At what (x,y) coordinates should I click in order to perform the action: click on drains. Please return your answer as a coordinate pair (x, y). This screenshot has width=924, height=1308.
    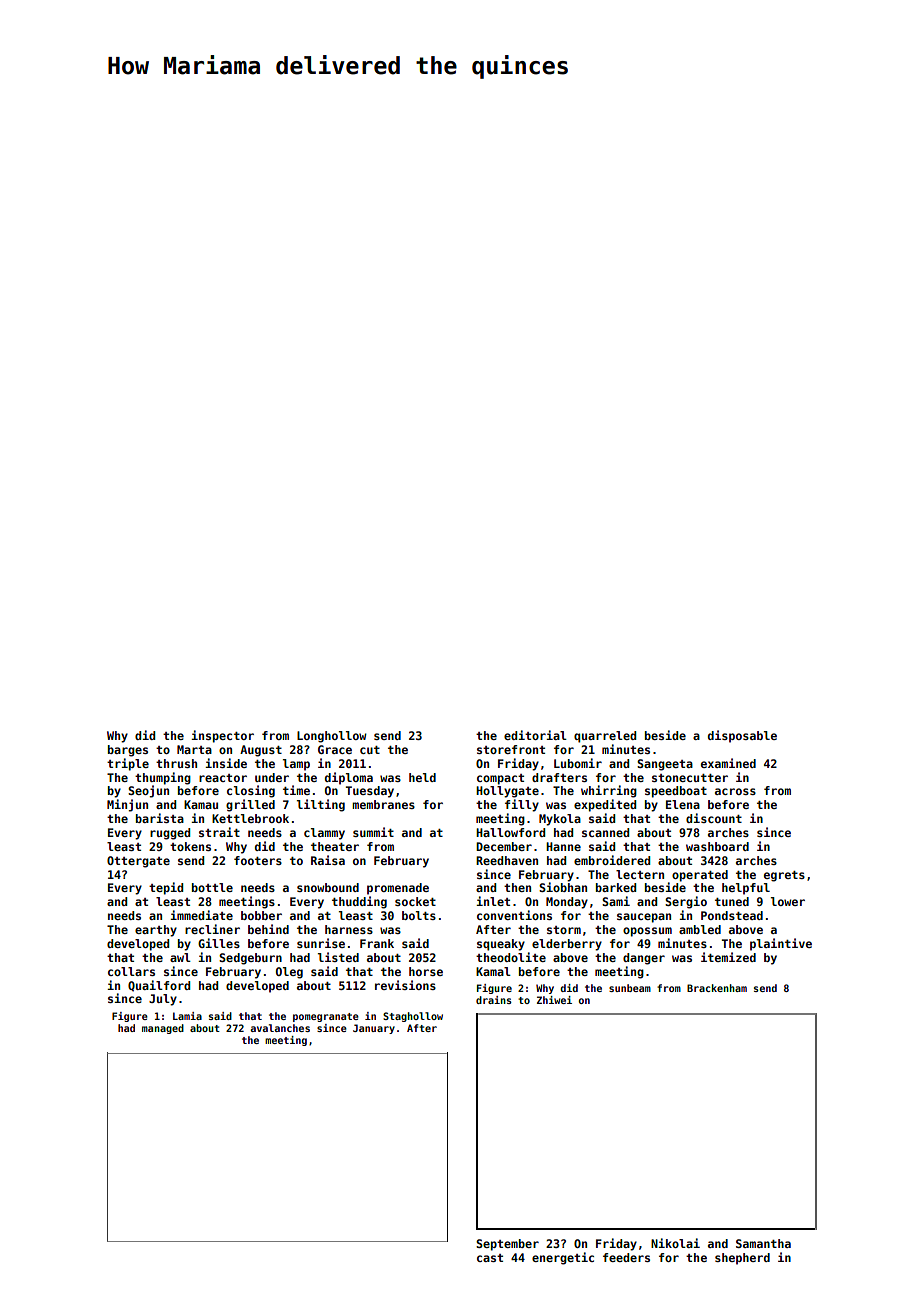
    Looking at the image, I should click on (494, 1000).
